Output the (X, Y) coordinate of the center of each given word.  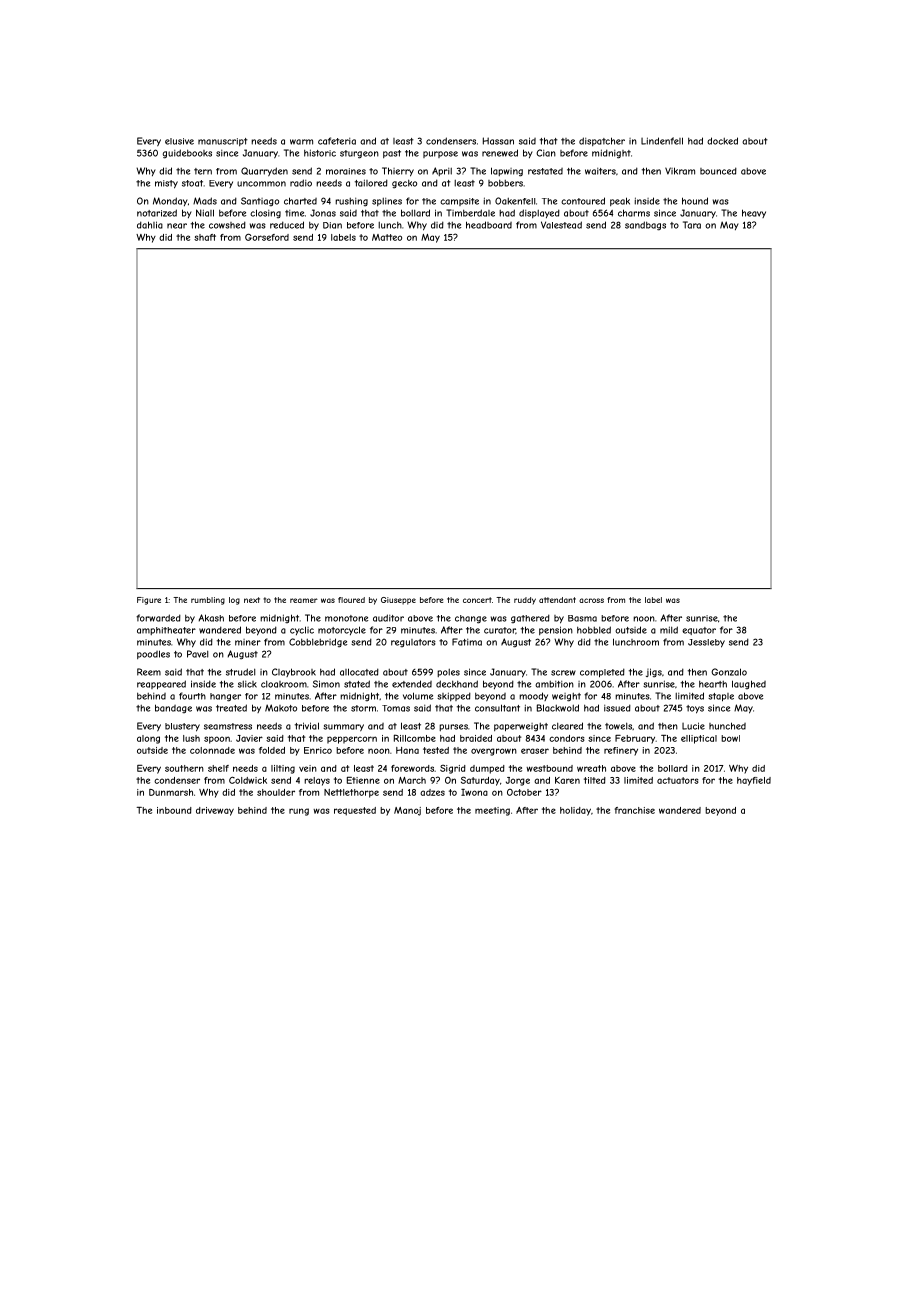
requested (355, 811)
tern (203, 171)
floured (351, 600)
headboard (489, 225)
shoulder (276, 792)
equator (699, 631)
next (252, 600)
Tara (692, 225)
